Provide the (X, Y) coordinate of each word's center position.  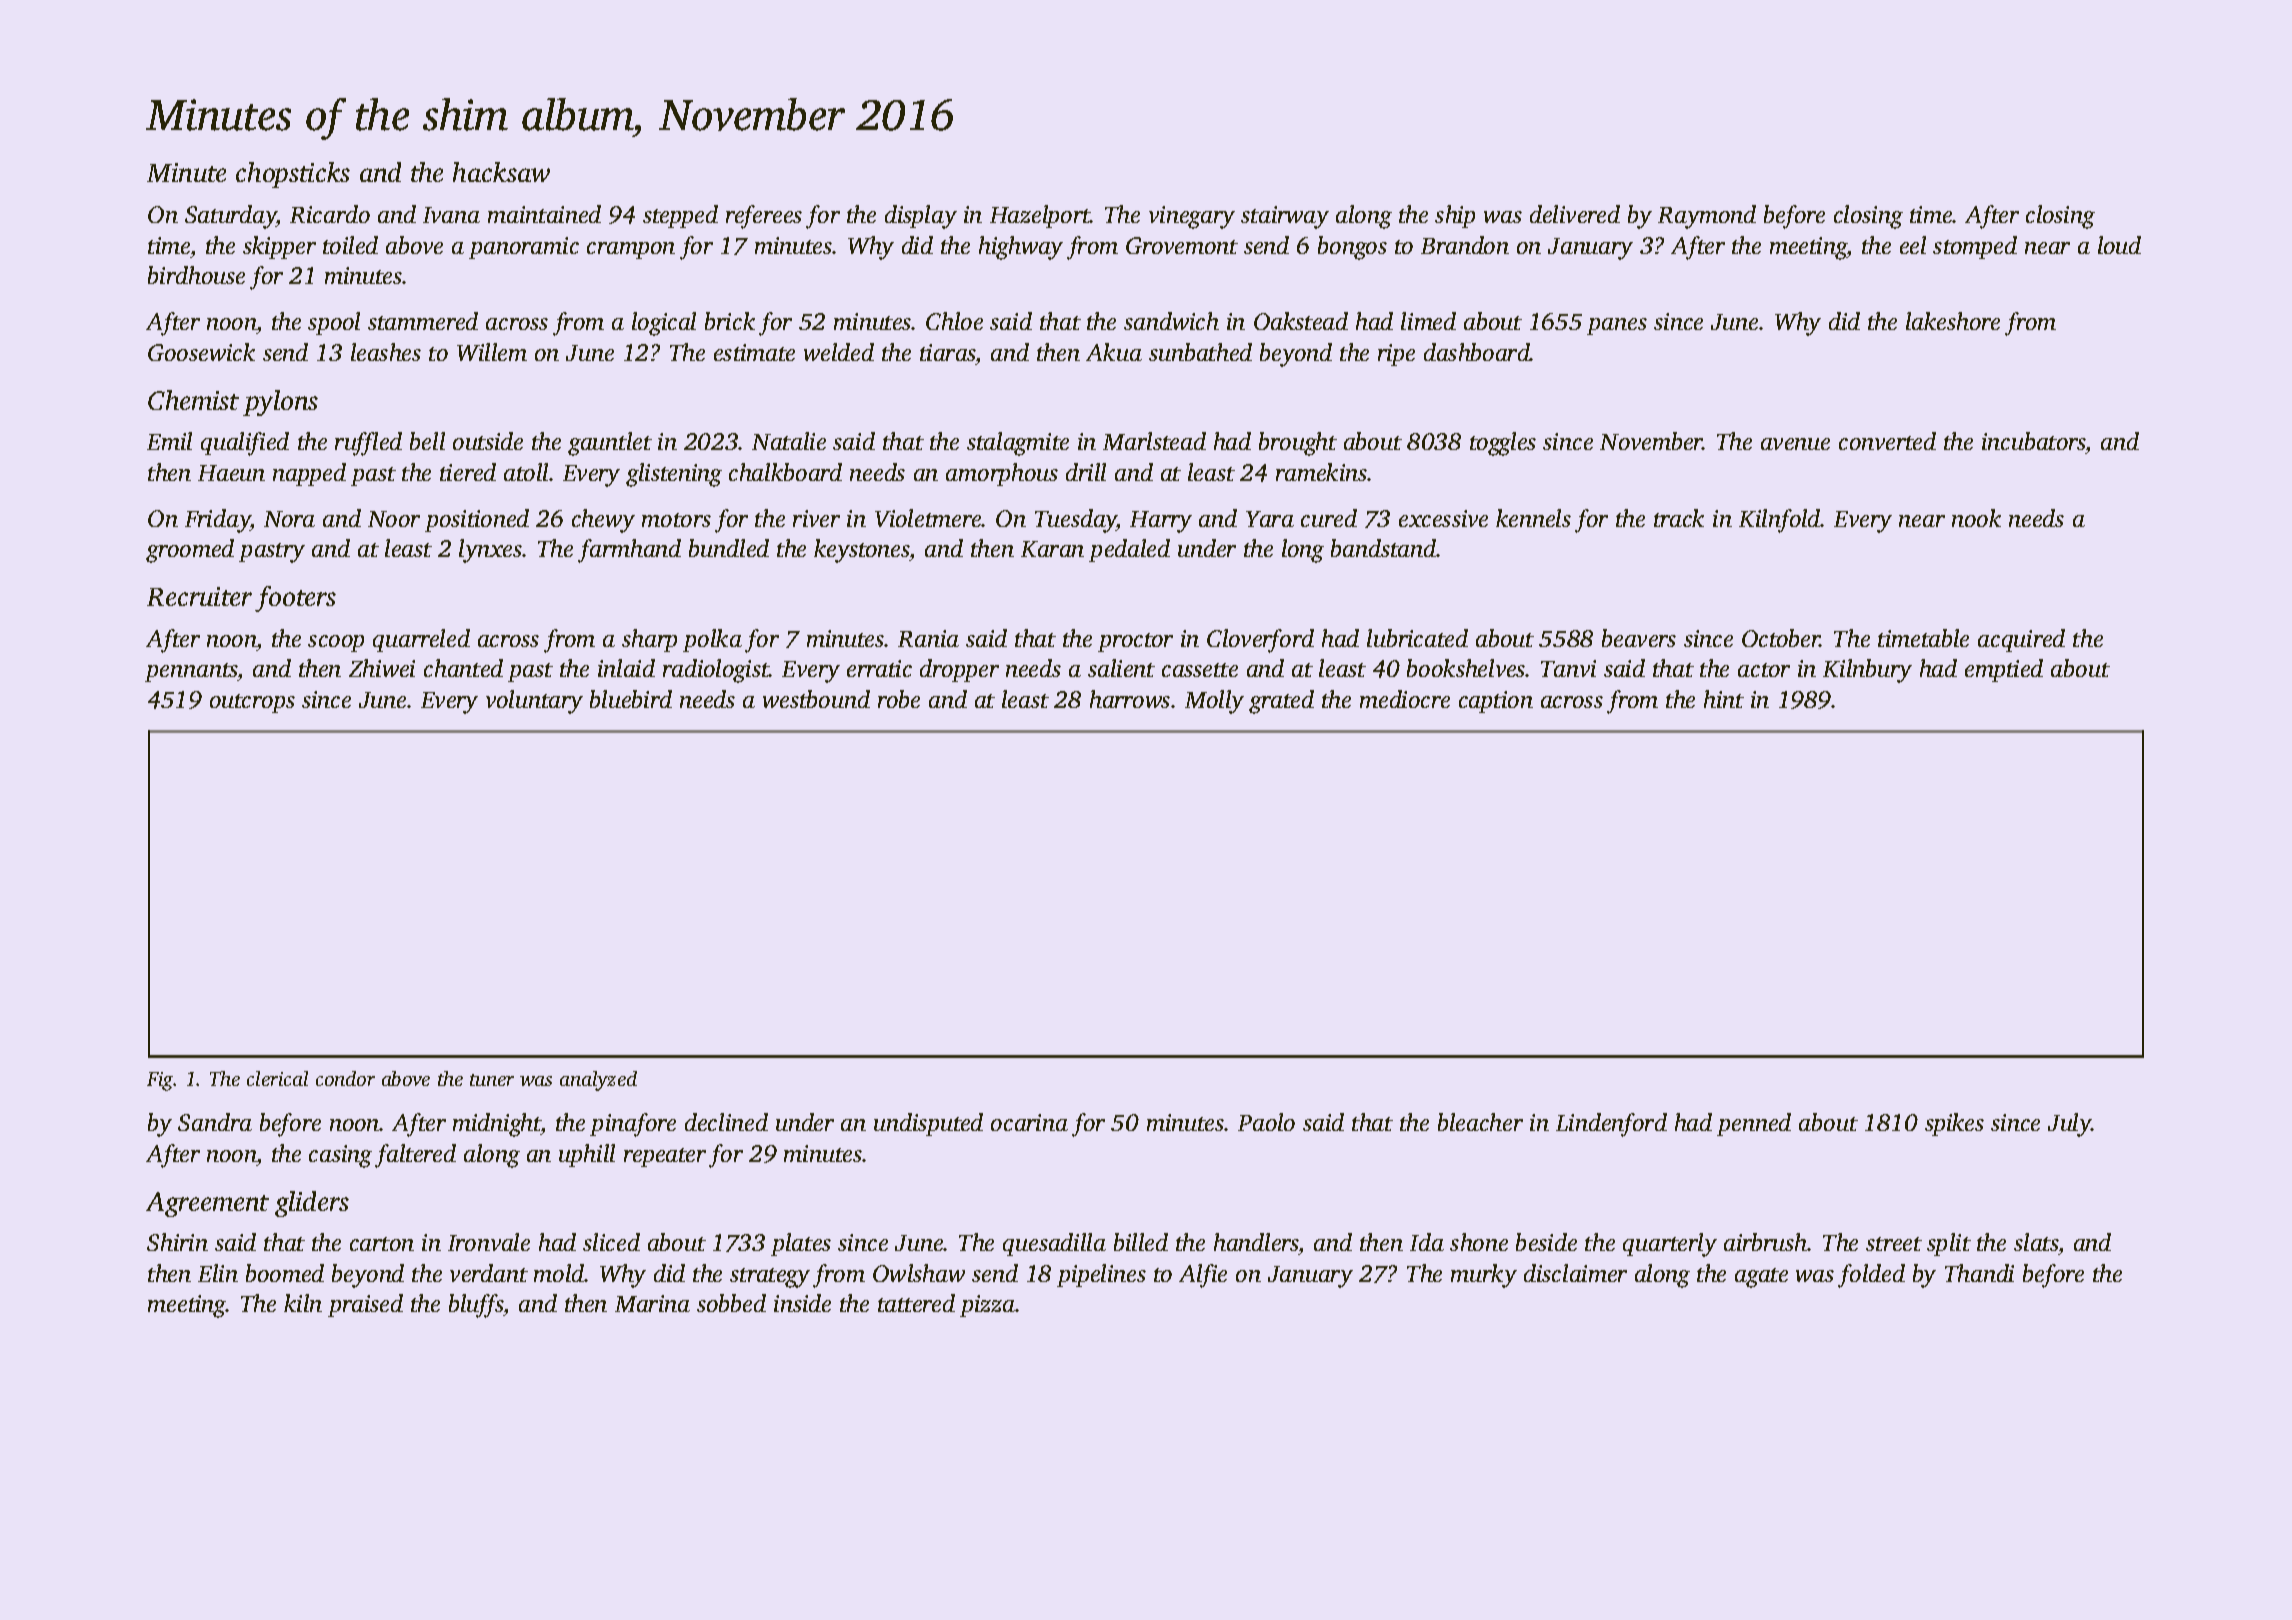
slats (2036, 1242)
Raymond (1707, 217)
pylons (280, 403)
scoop (336, 643)
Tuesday (1076, 521)
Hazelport (1040, 216)
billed (1141, 1242)
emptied (2004, 670)
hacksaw (501, 172)
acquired (2021, 640)
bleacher (1480, 1122)
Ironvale (489, 1242)
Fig (160, 1081)
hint (1724, 699)
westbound (816, 699)
